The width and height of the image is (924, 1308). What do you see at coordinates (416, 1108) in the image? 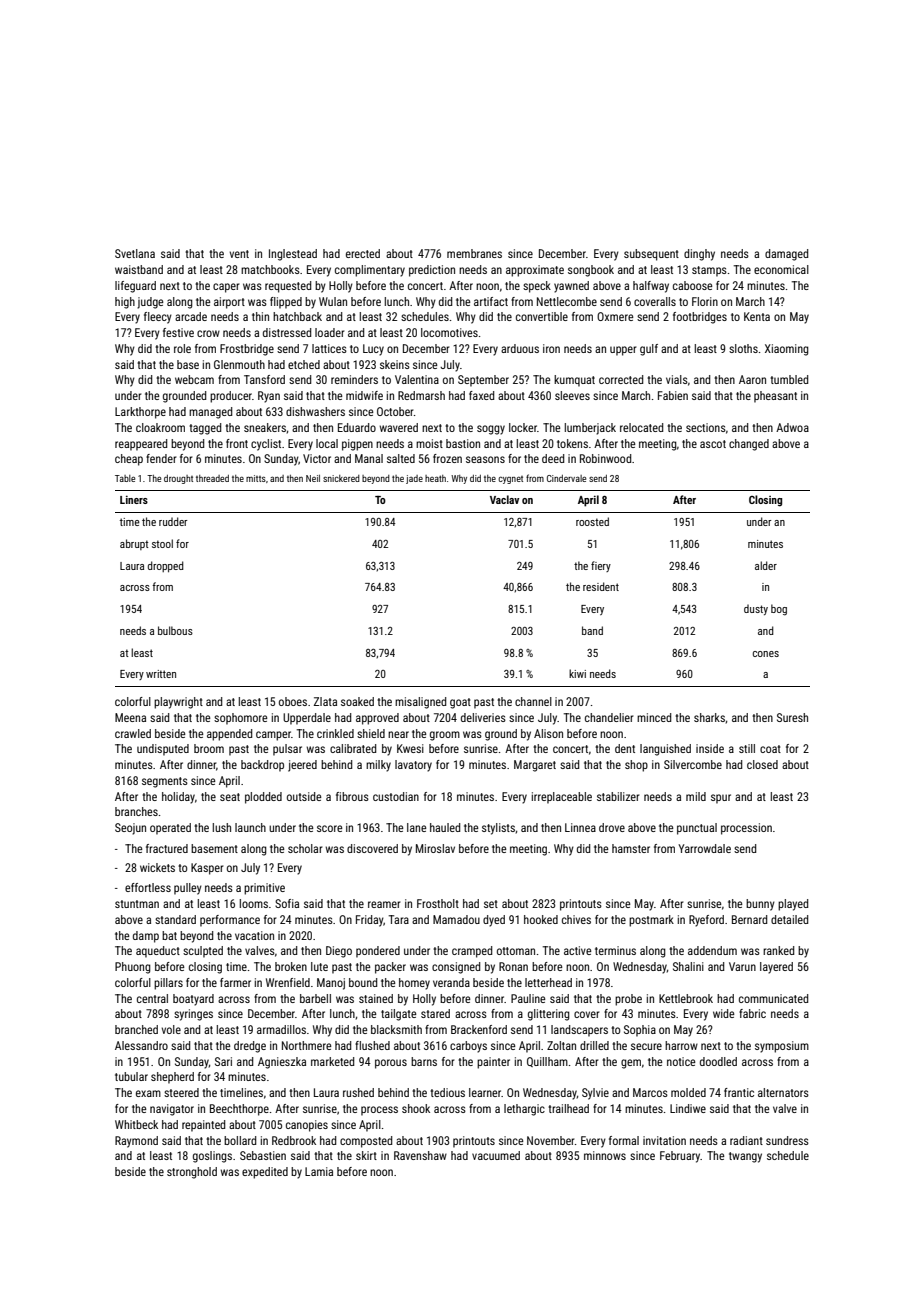
I see `shook` at bounding box center [416, 1108].
